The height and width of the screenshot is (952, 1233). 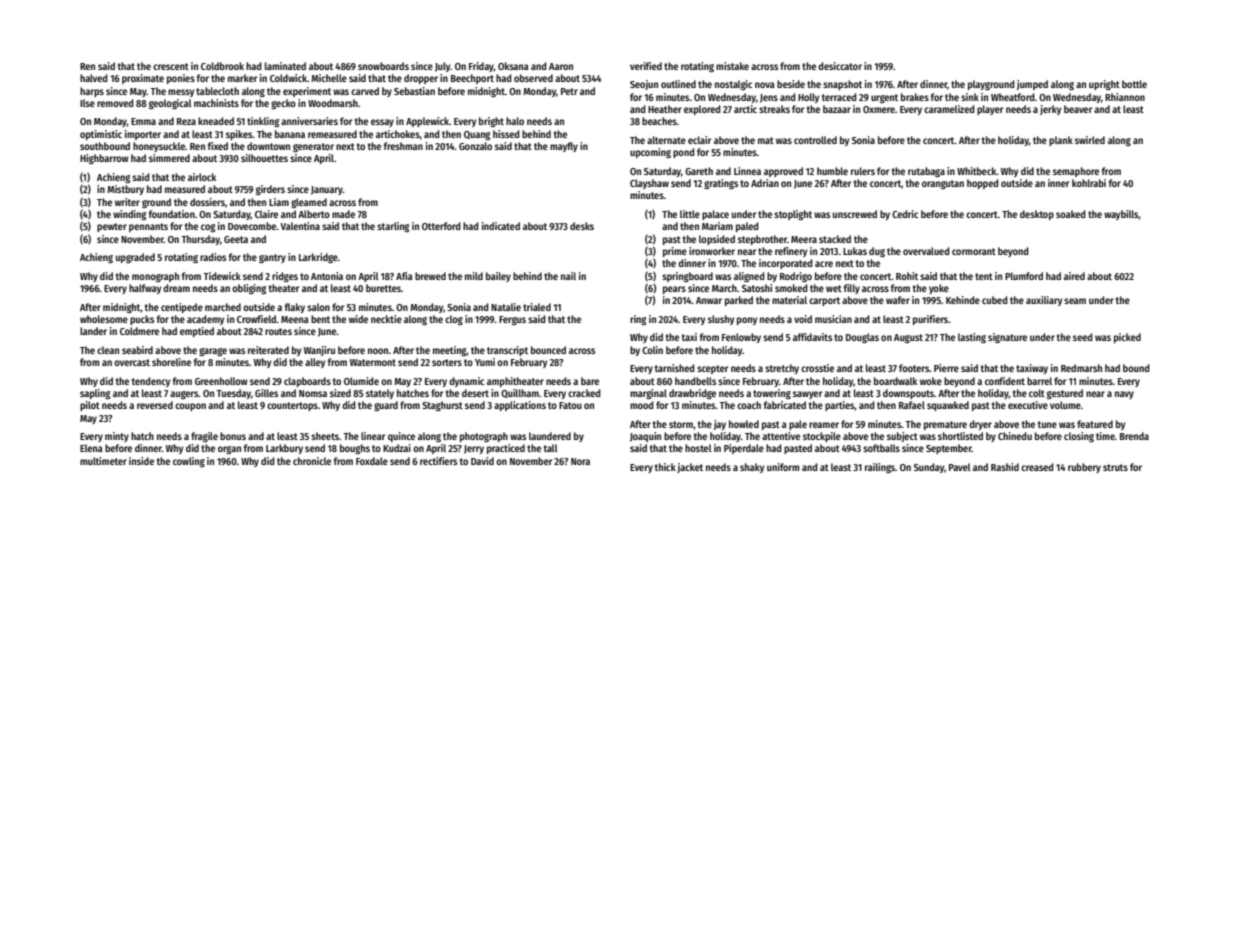 What do you see at coordinates (712, 251) in the screenshot?
I see `ironworker` at bounding box center [712, 251].
